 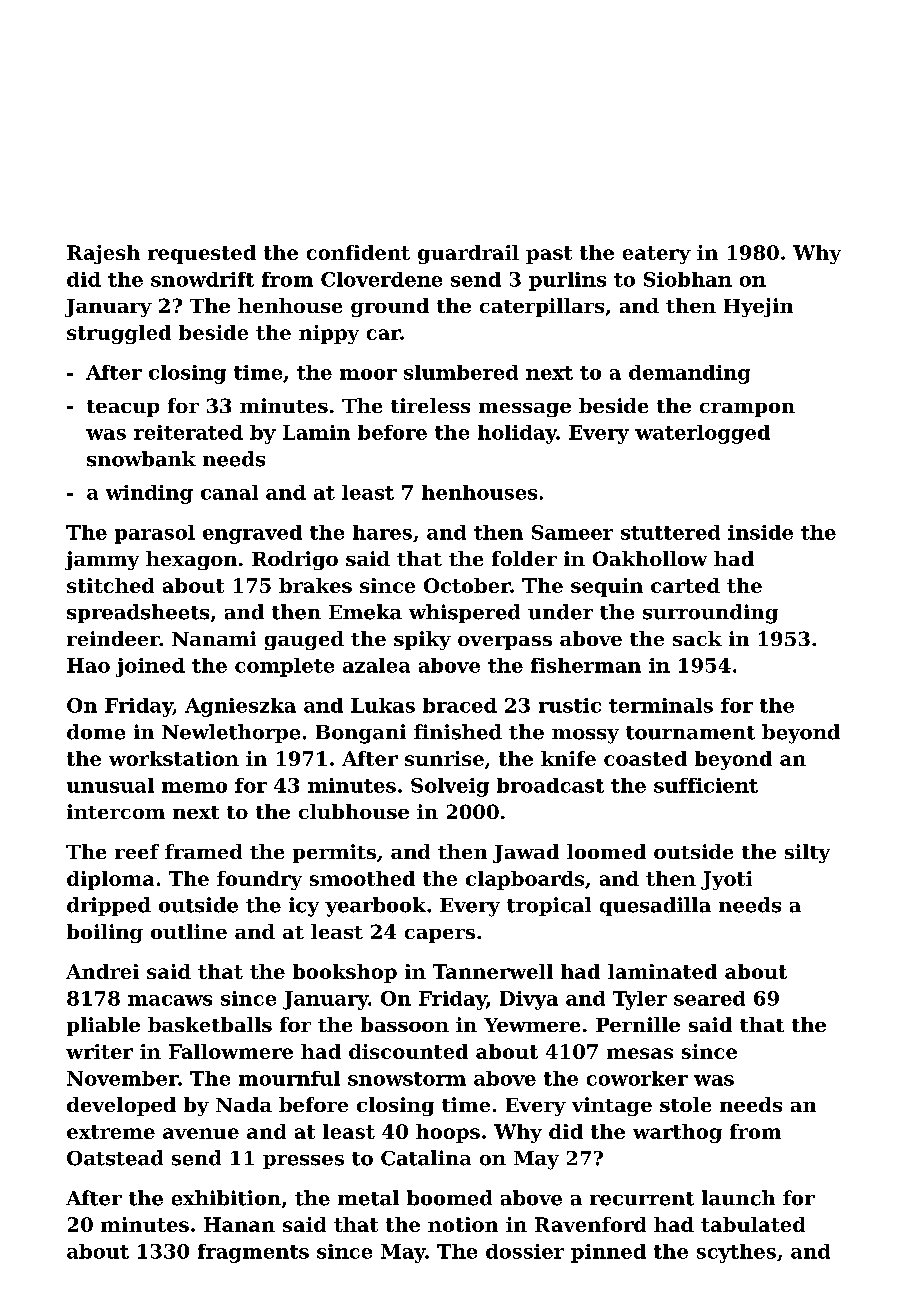 What do you see at coordinates (229, 492) in the page?
I see `canal` at bounding box center [229, 492].
